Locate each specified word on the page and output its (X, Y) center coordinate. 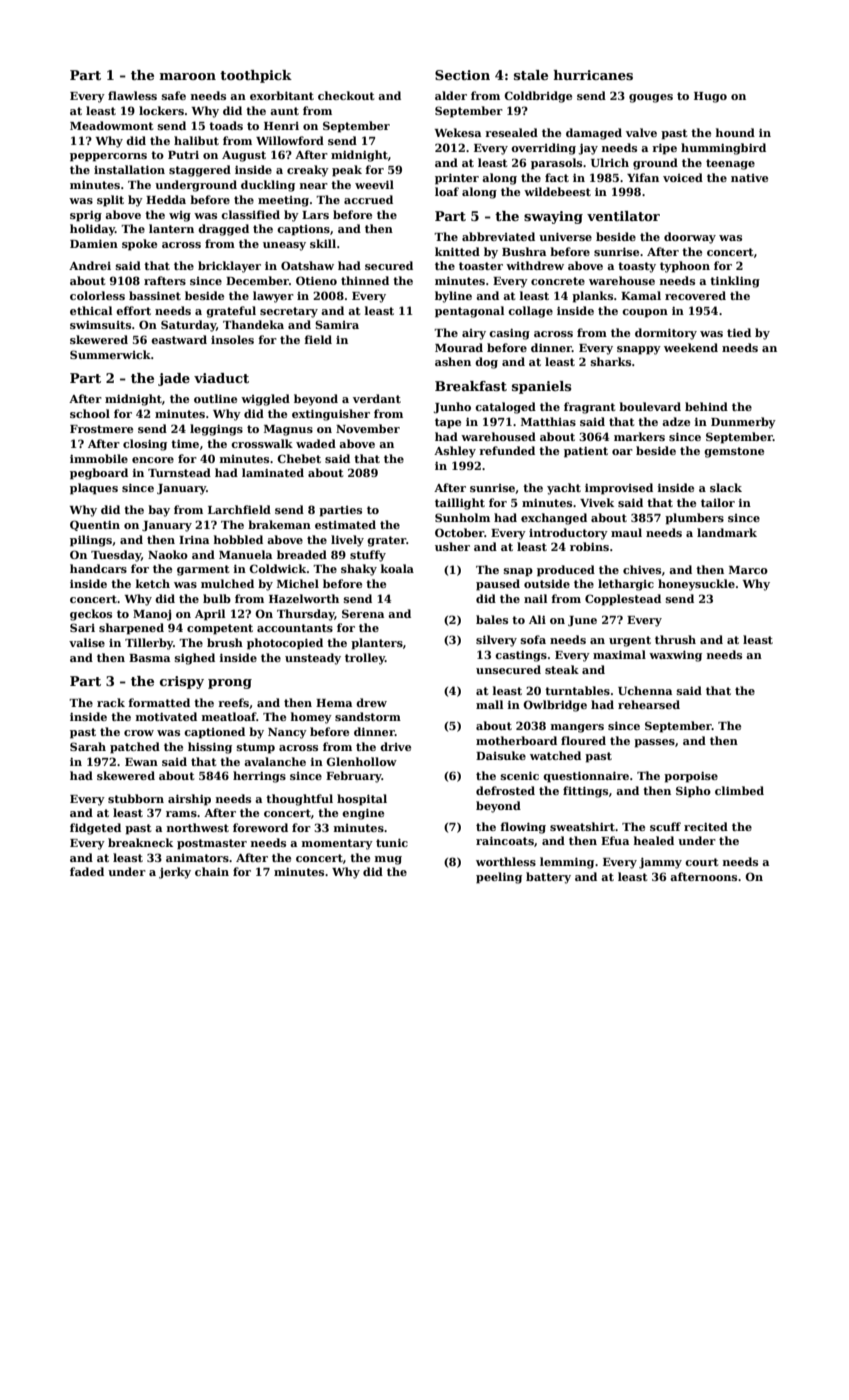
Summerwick (110, 354)
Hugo (710, 97)
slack (726, 487)
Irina (194, 540)
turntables (577, 690)
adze (676, 421)
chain (212, 871)
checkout (346, 95)
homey (311, 718)
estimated (345, 524)
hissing (210, 748)
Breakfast (471, 386)
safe (174, 95)
